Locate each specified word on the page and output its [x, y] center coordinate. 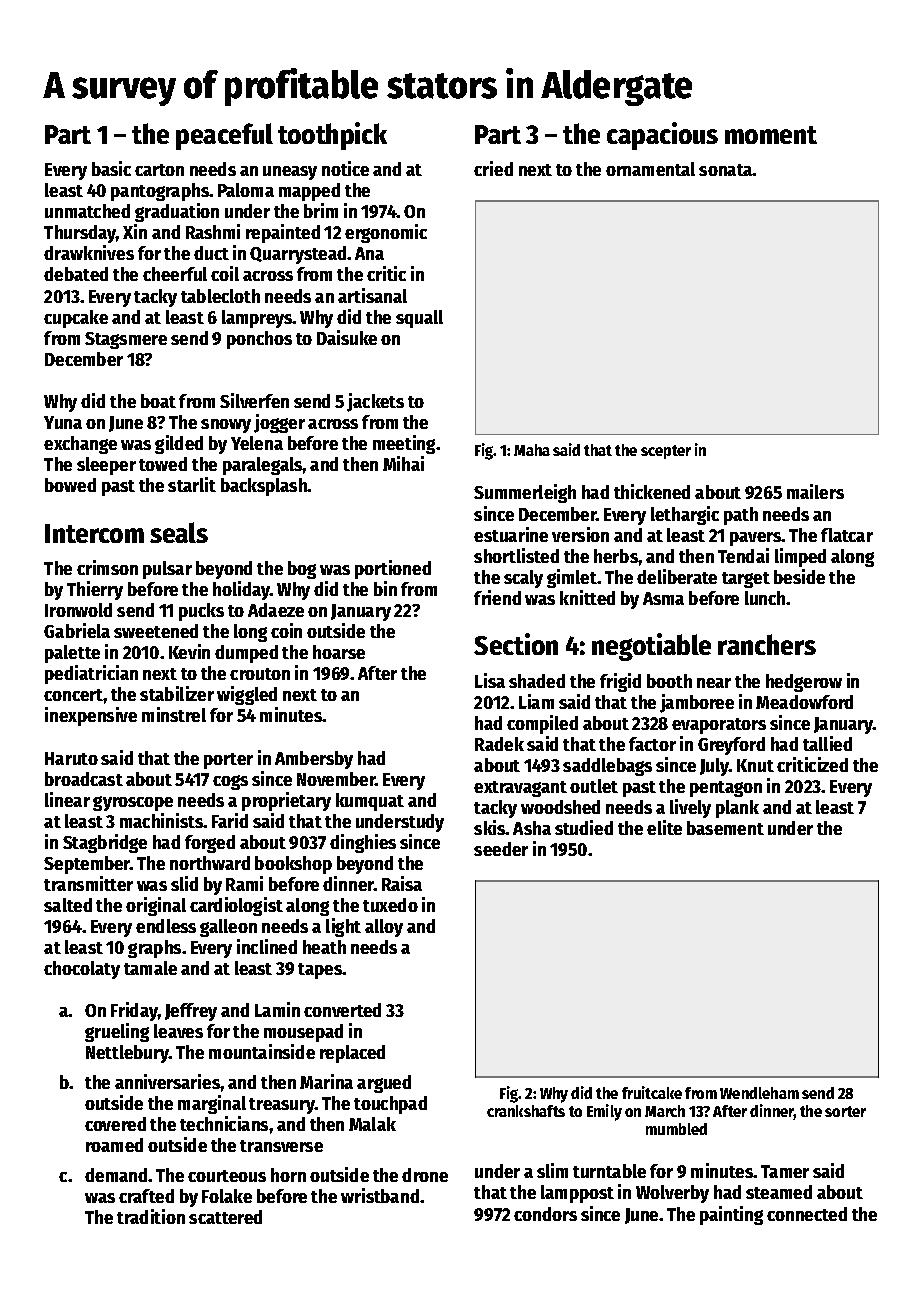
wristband [380, 1195]
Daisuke [347, 337]
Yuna [63, 422]
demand [116, 1175]
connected [807, 1214]
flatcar [847, 535]
